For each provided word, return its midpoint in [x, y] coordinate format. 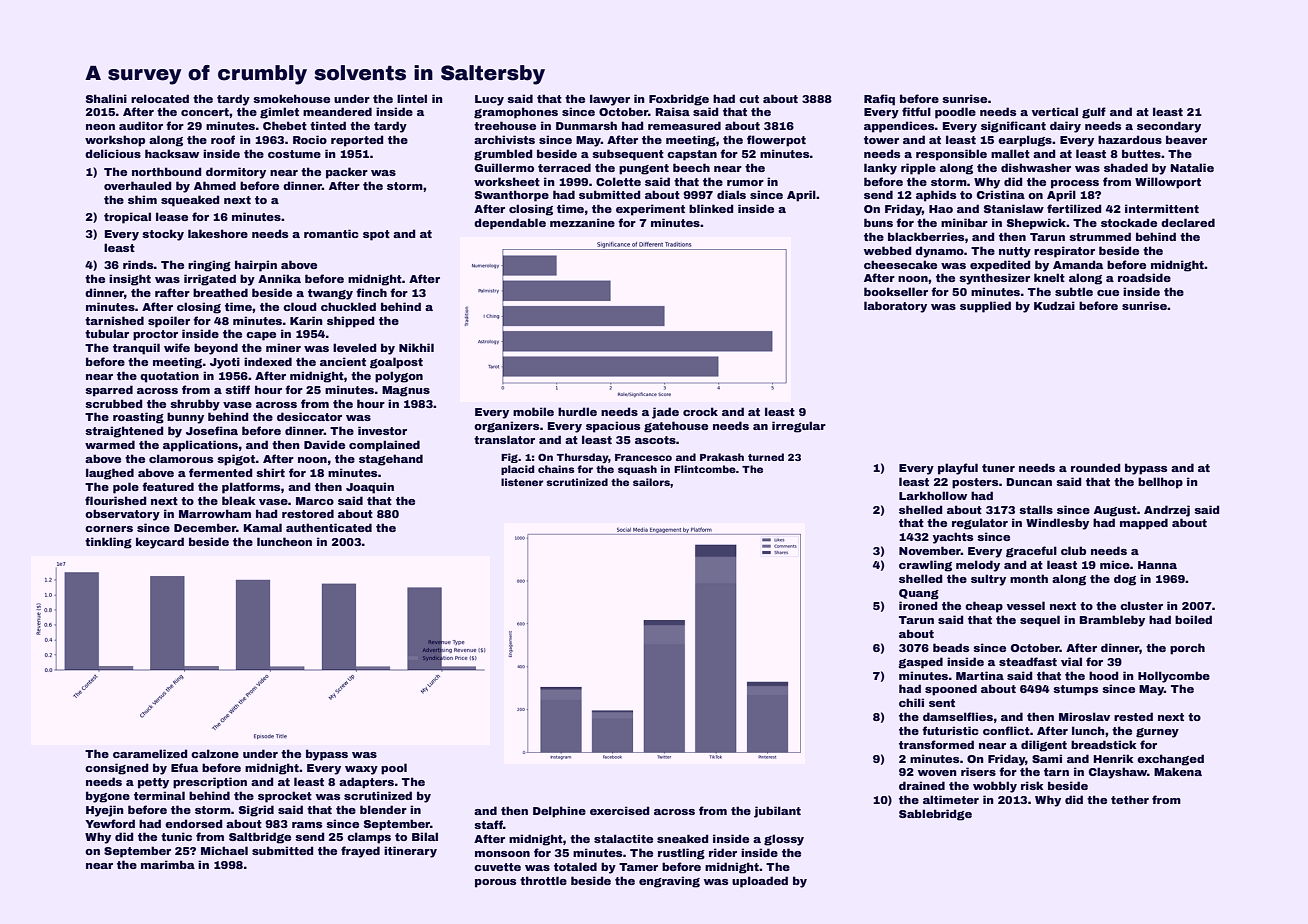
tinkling [108, 543]
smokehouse [291, 98]
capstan [692, 155]
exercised [620, 810]
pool [394, 769]
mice [1115, 564]
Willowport [1168, 183]
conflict [1006, 730]
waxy [361, 770]
